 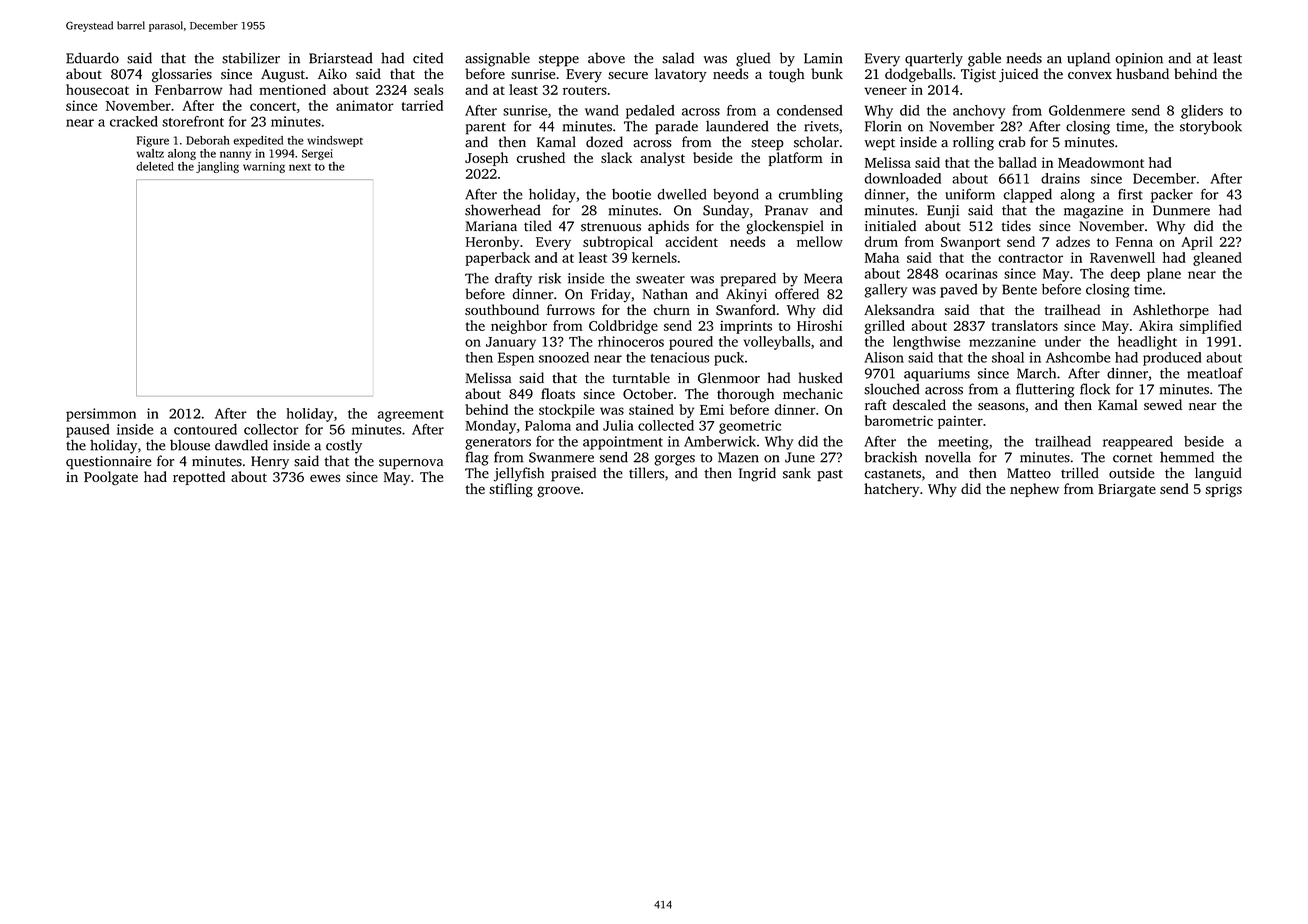 I want to click on opinion, so click(x=1139, y=60).
